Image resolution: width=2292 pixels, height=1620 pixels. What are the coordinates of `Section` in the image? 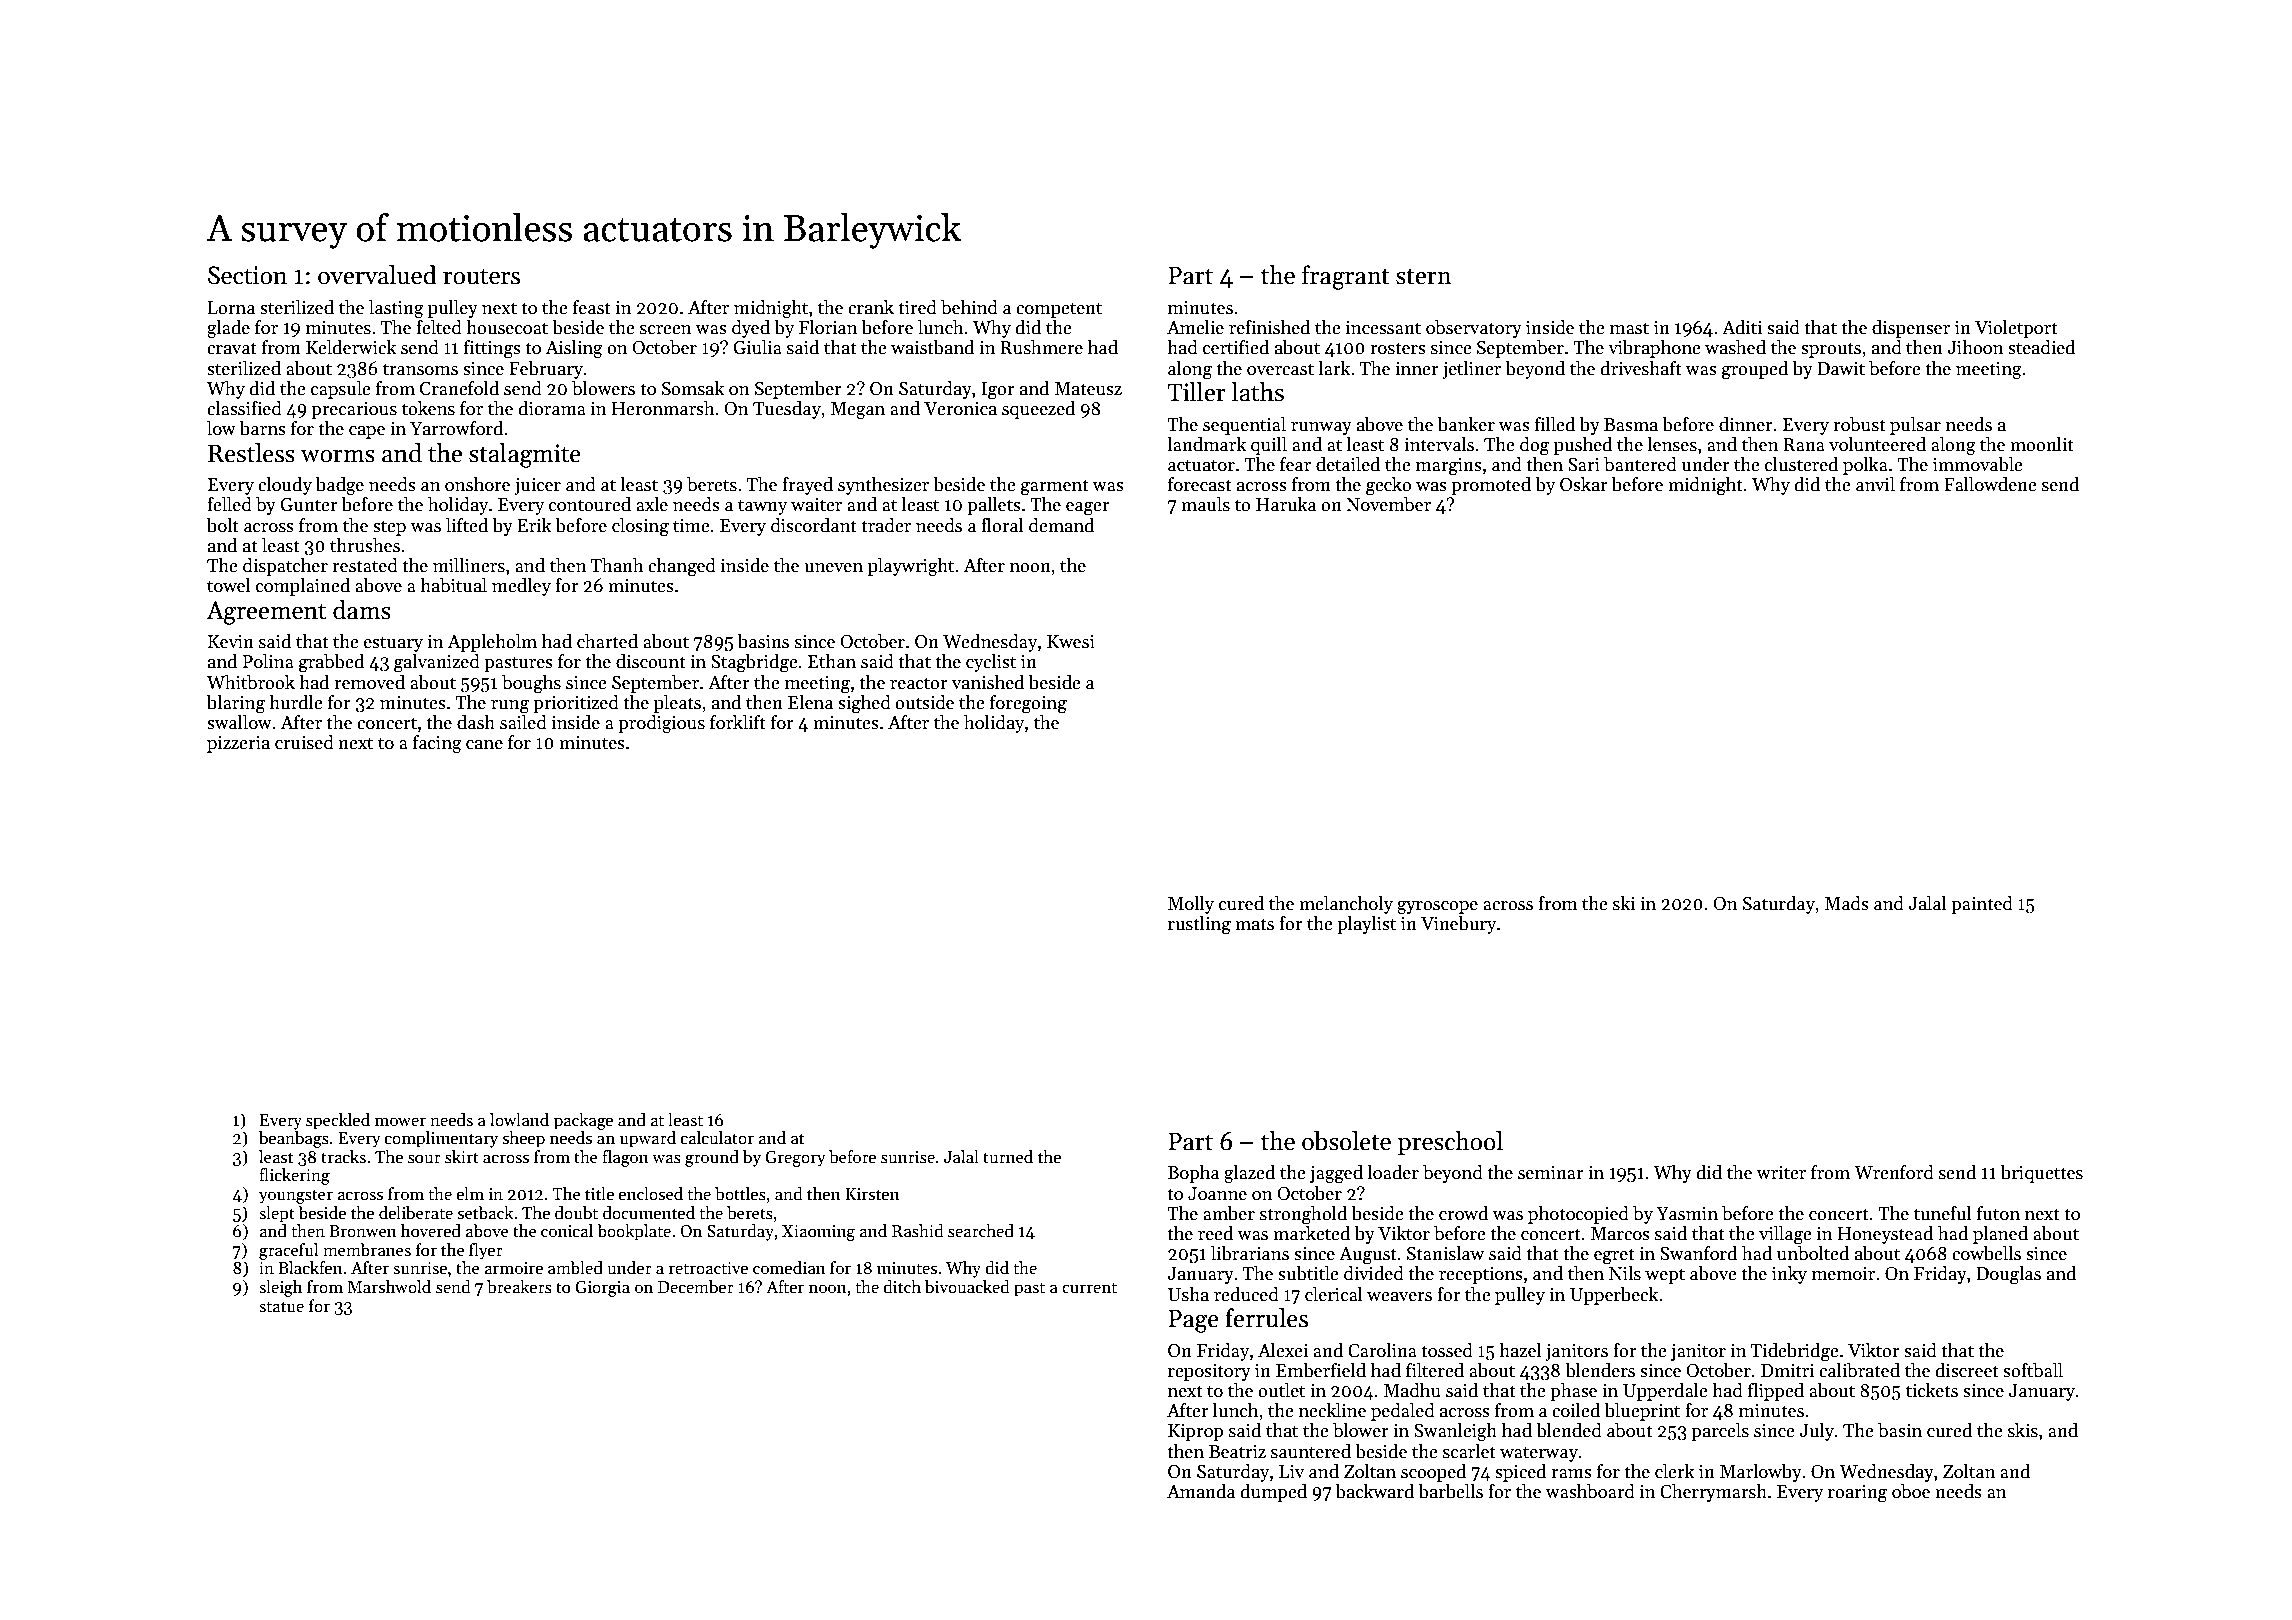 It's located at (247, 275).
